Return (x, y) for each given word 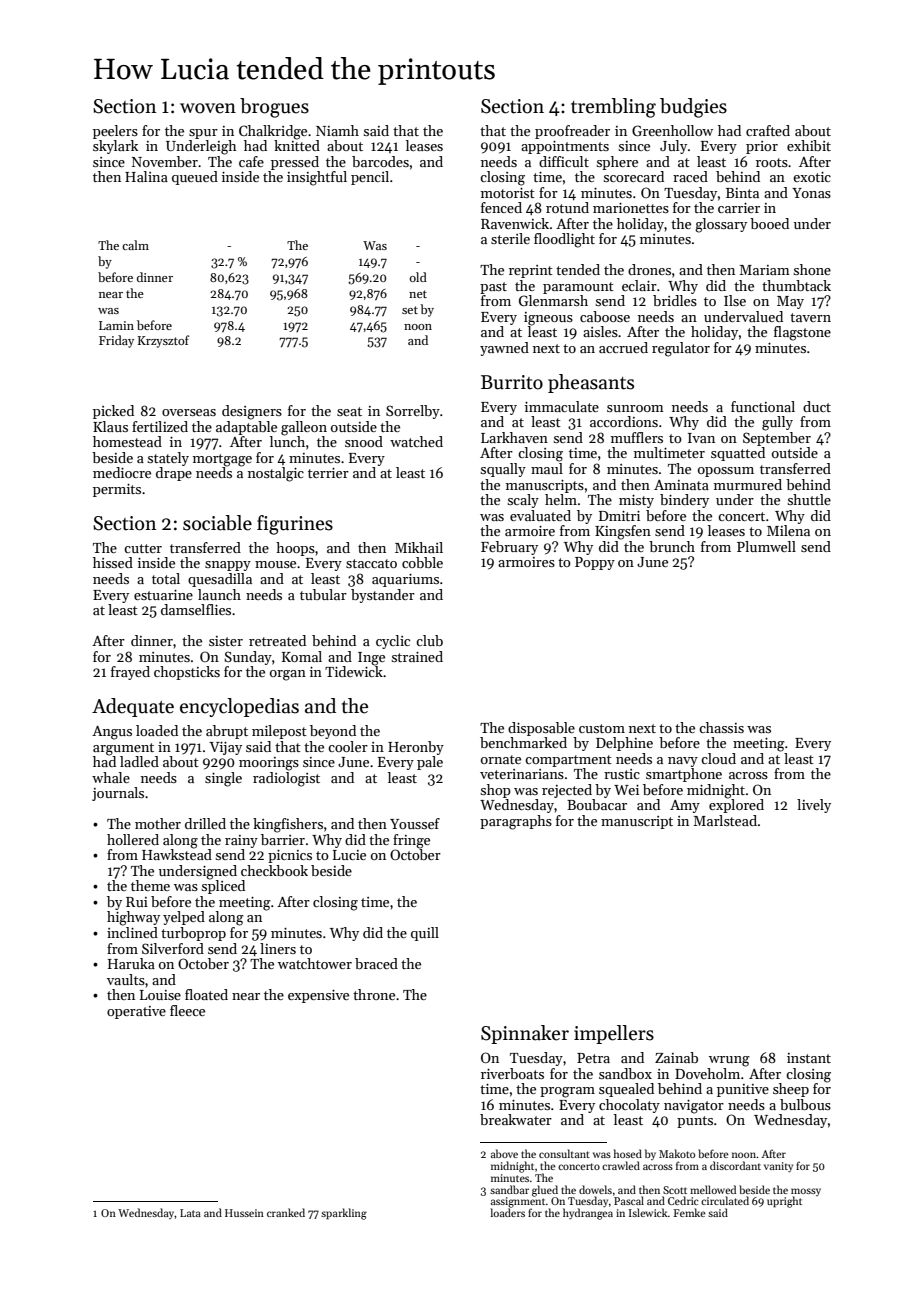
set (410, 310)
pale (430, 763)
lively (814, 806)
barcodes (380, 161)
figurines (295, 525)
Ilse (735, 300)
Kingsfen (623, 532)
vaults (126, 979)
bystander (383, 596)
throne (374, 994)
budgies (693, 108)
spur (203, 134)
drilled (205, 823)
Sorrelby (413, 412)
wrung (729, 1061)
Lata (190, 1213)
